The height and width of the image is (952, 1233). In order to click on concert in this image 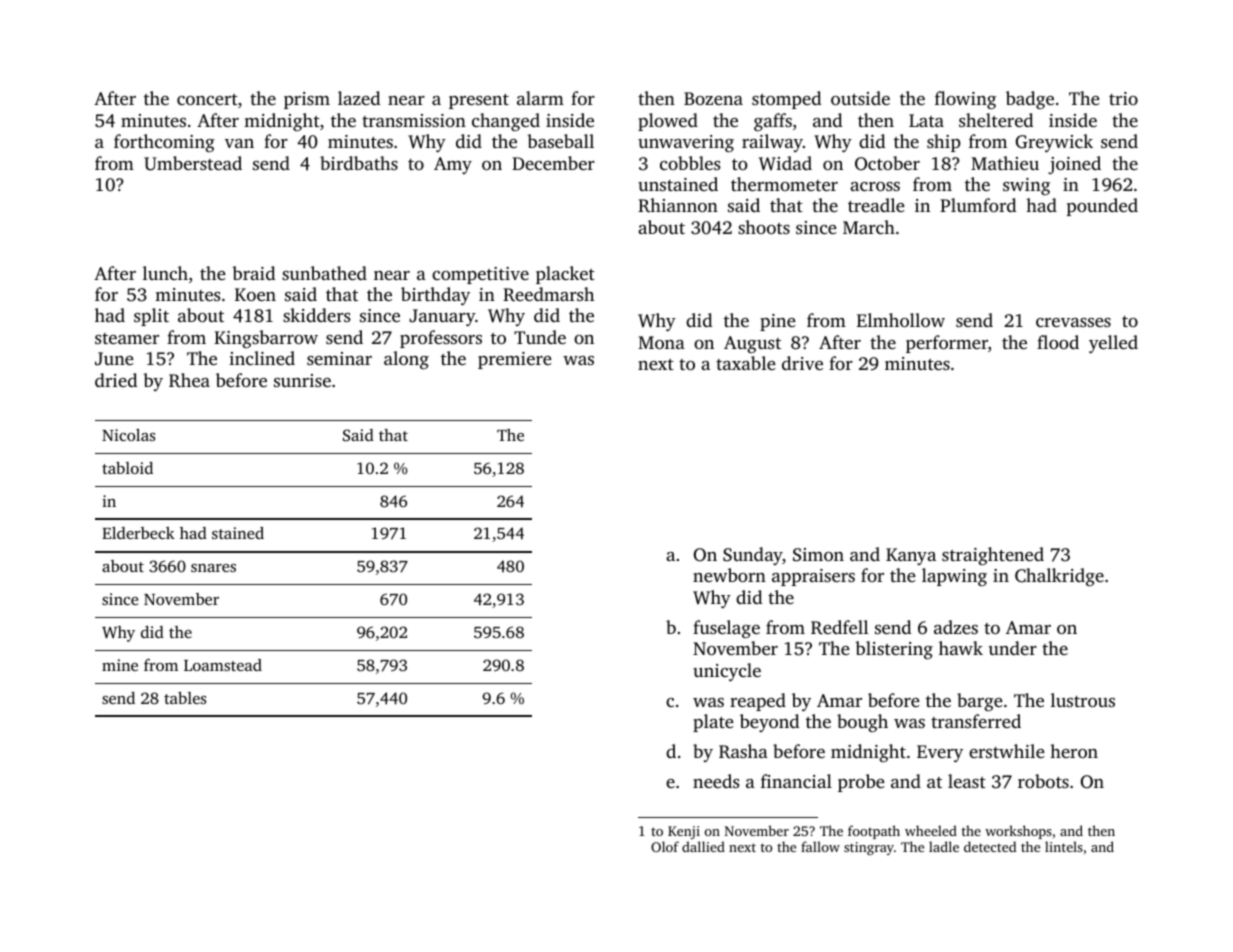, I will do `click(207, 99)`.
